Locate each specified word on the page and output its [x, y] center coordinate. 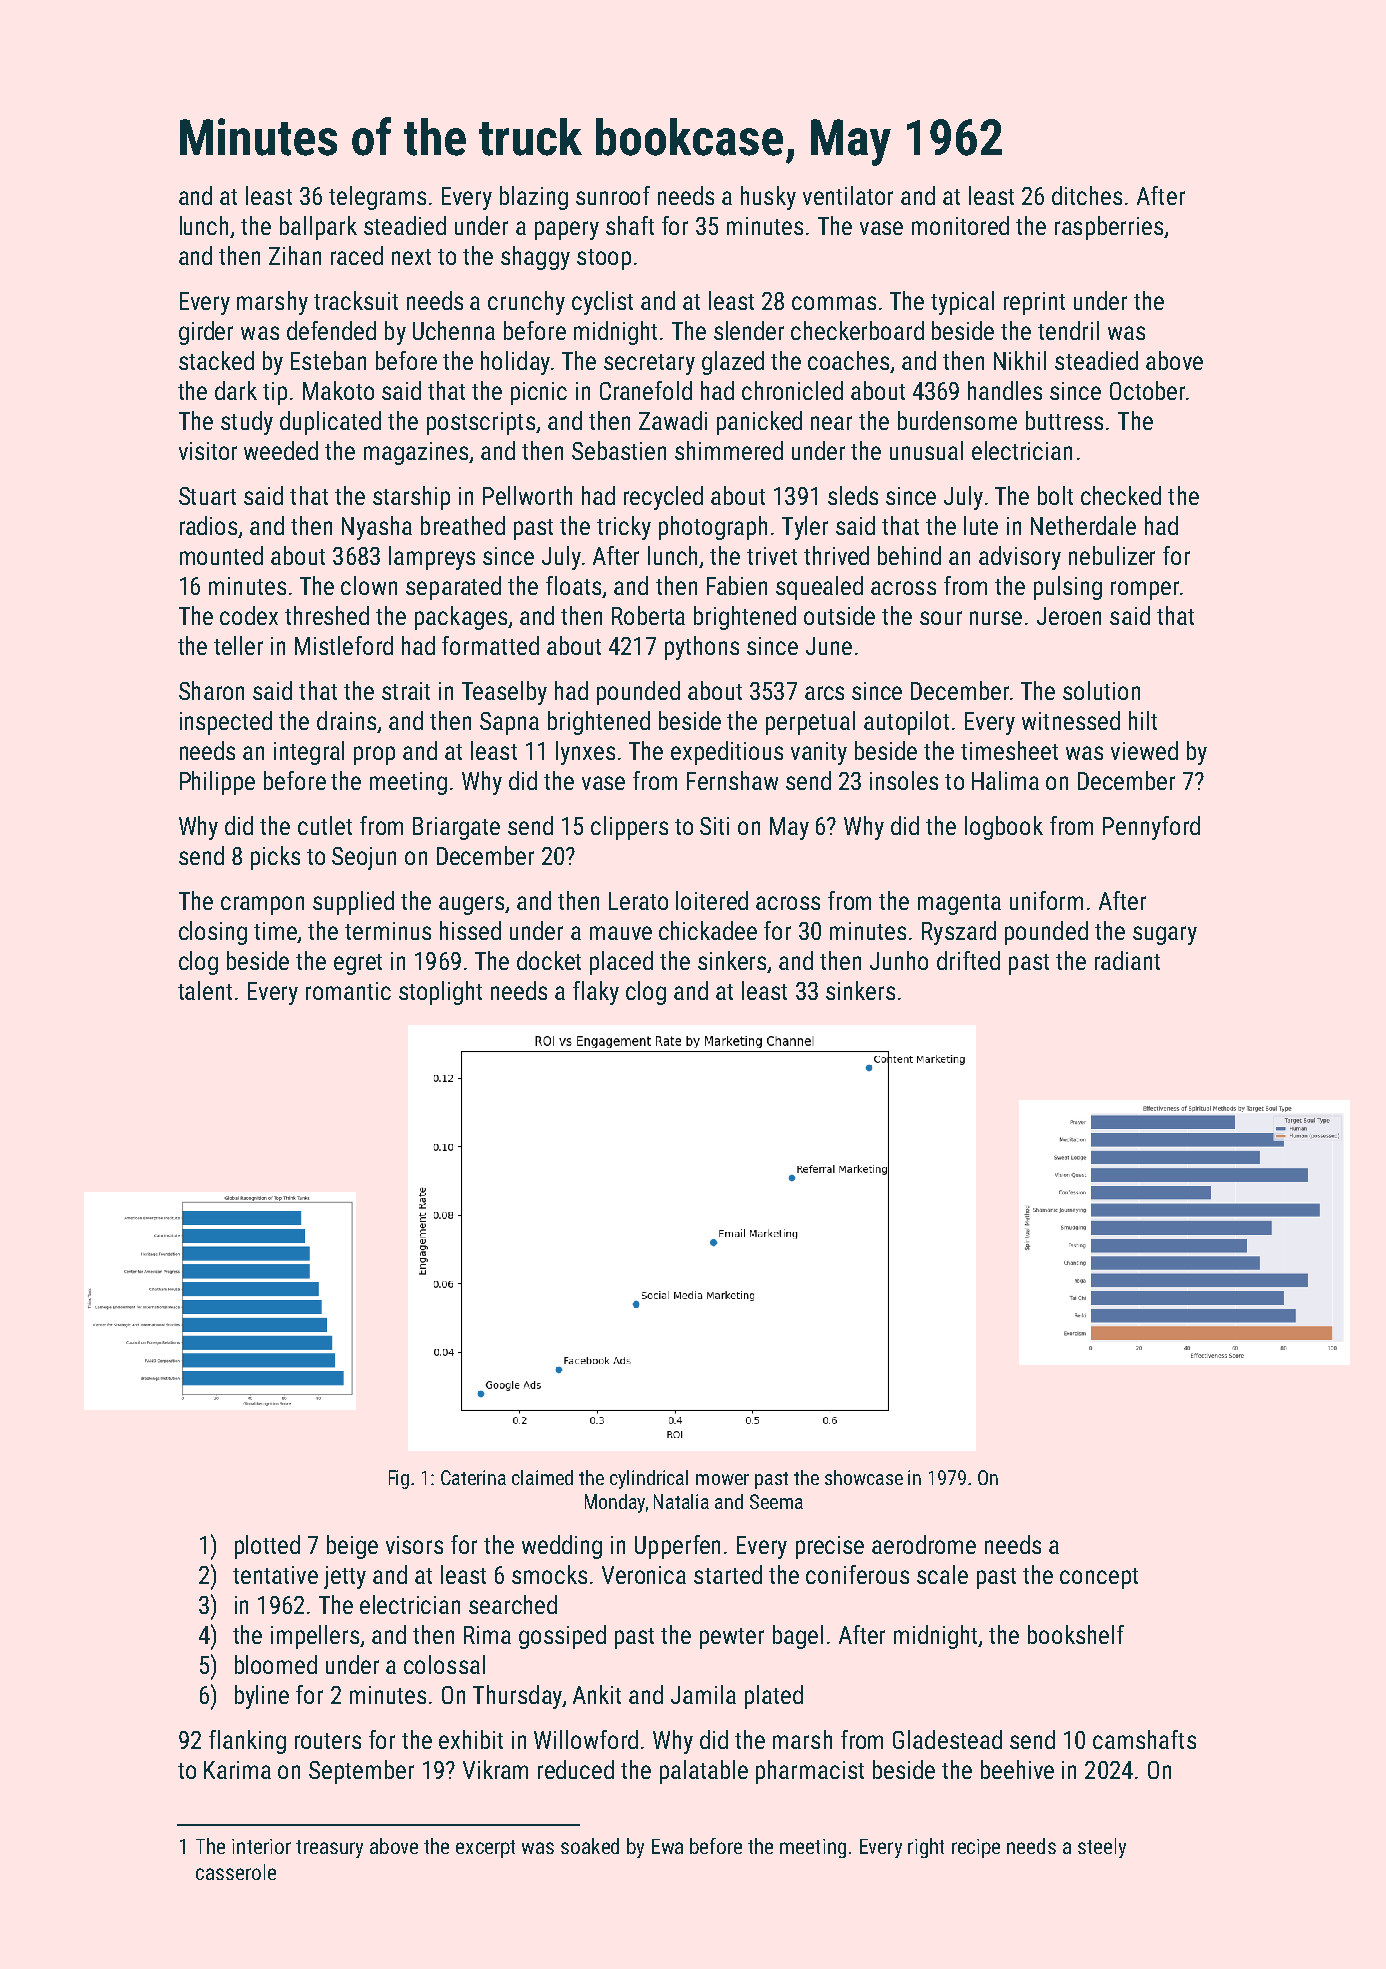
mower [722, 1479]
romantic [348, 991]
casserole [236, 1872]
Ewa [667, 1846]
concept [1099, 1578]
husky [768, 198]
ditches [1087, 195]
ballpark [318, 228]
